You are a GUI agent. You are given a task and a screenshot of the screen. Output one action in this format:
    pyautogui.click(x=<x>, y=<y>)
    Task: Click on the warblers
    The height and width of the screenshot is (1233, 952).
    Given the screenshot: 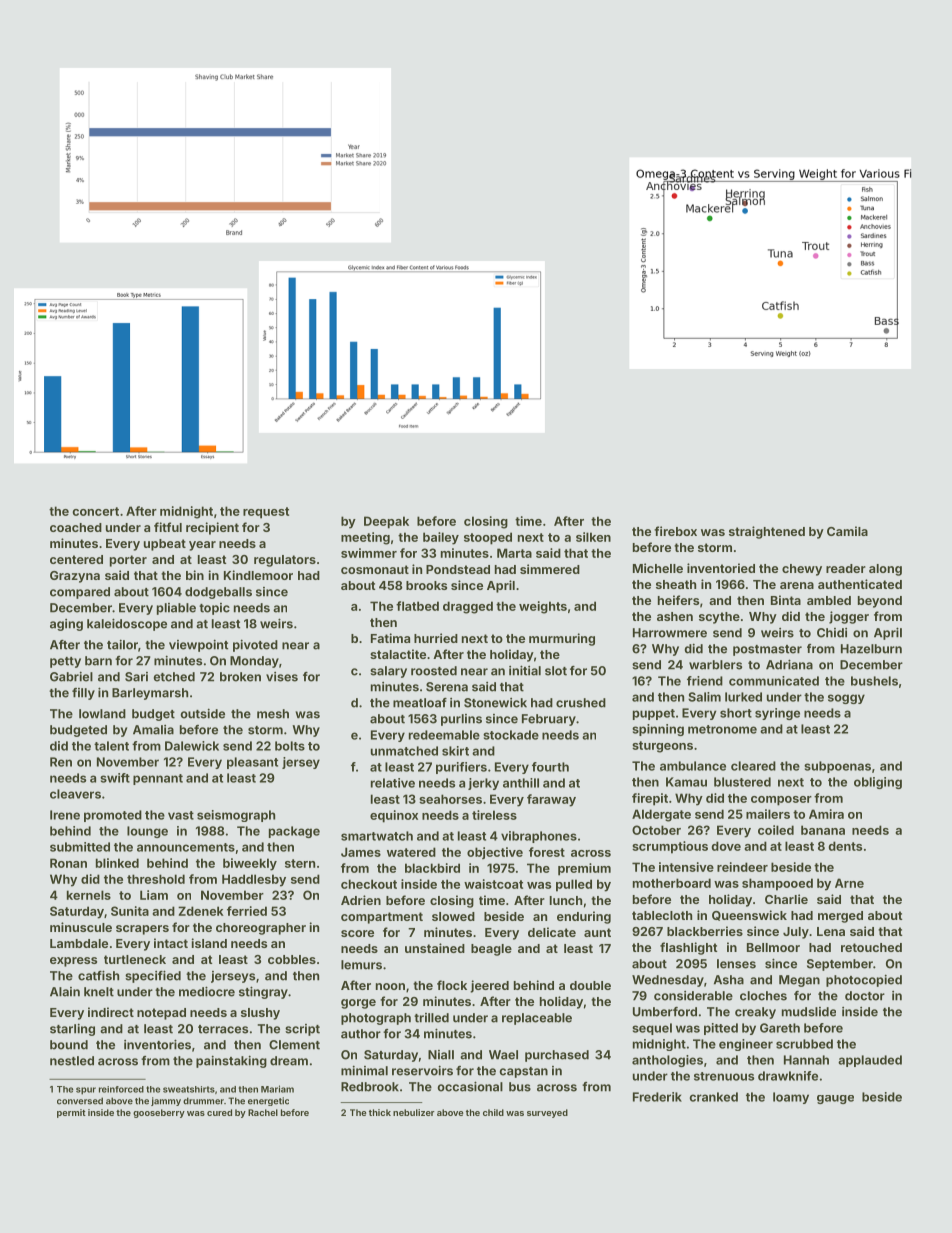 What is the action you would take?
    pyautogui.click(x=715, y=665)
